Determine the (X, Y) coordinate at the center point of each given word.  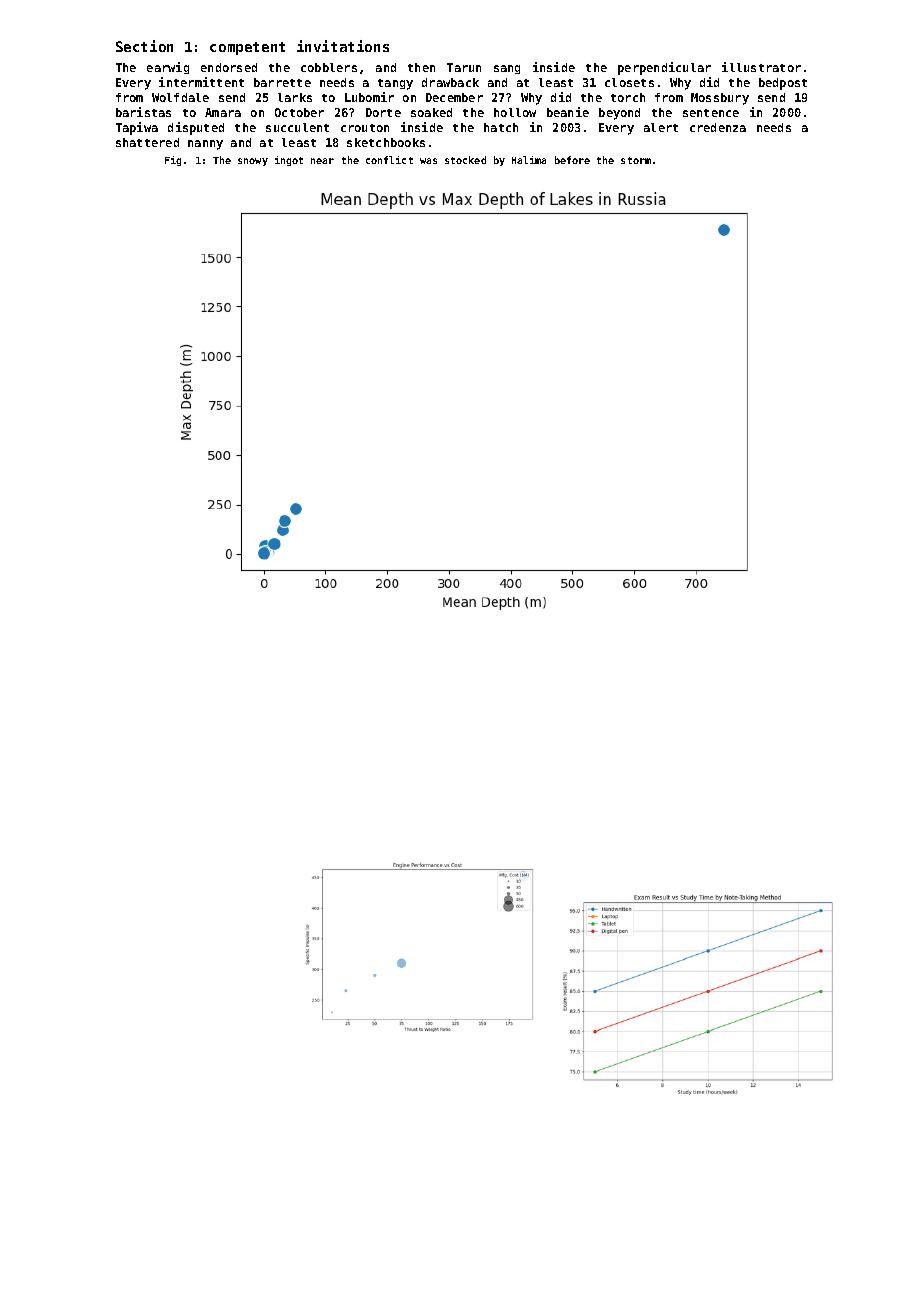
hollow (515, 112)
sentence (711, 113)
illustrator (761, 67)
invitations (343, 46)
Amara (223, 112)
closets (629, 82)
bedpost (783, 84)
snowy (253, 162)
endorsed (229, 67)
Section (144, 46)
